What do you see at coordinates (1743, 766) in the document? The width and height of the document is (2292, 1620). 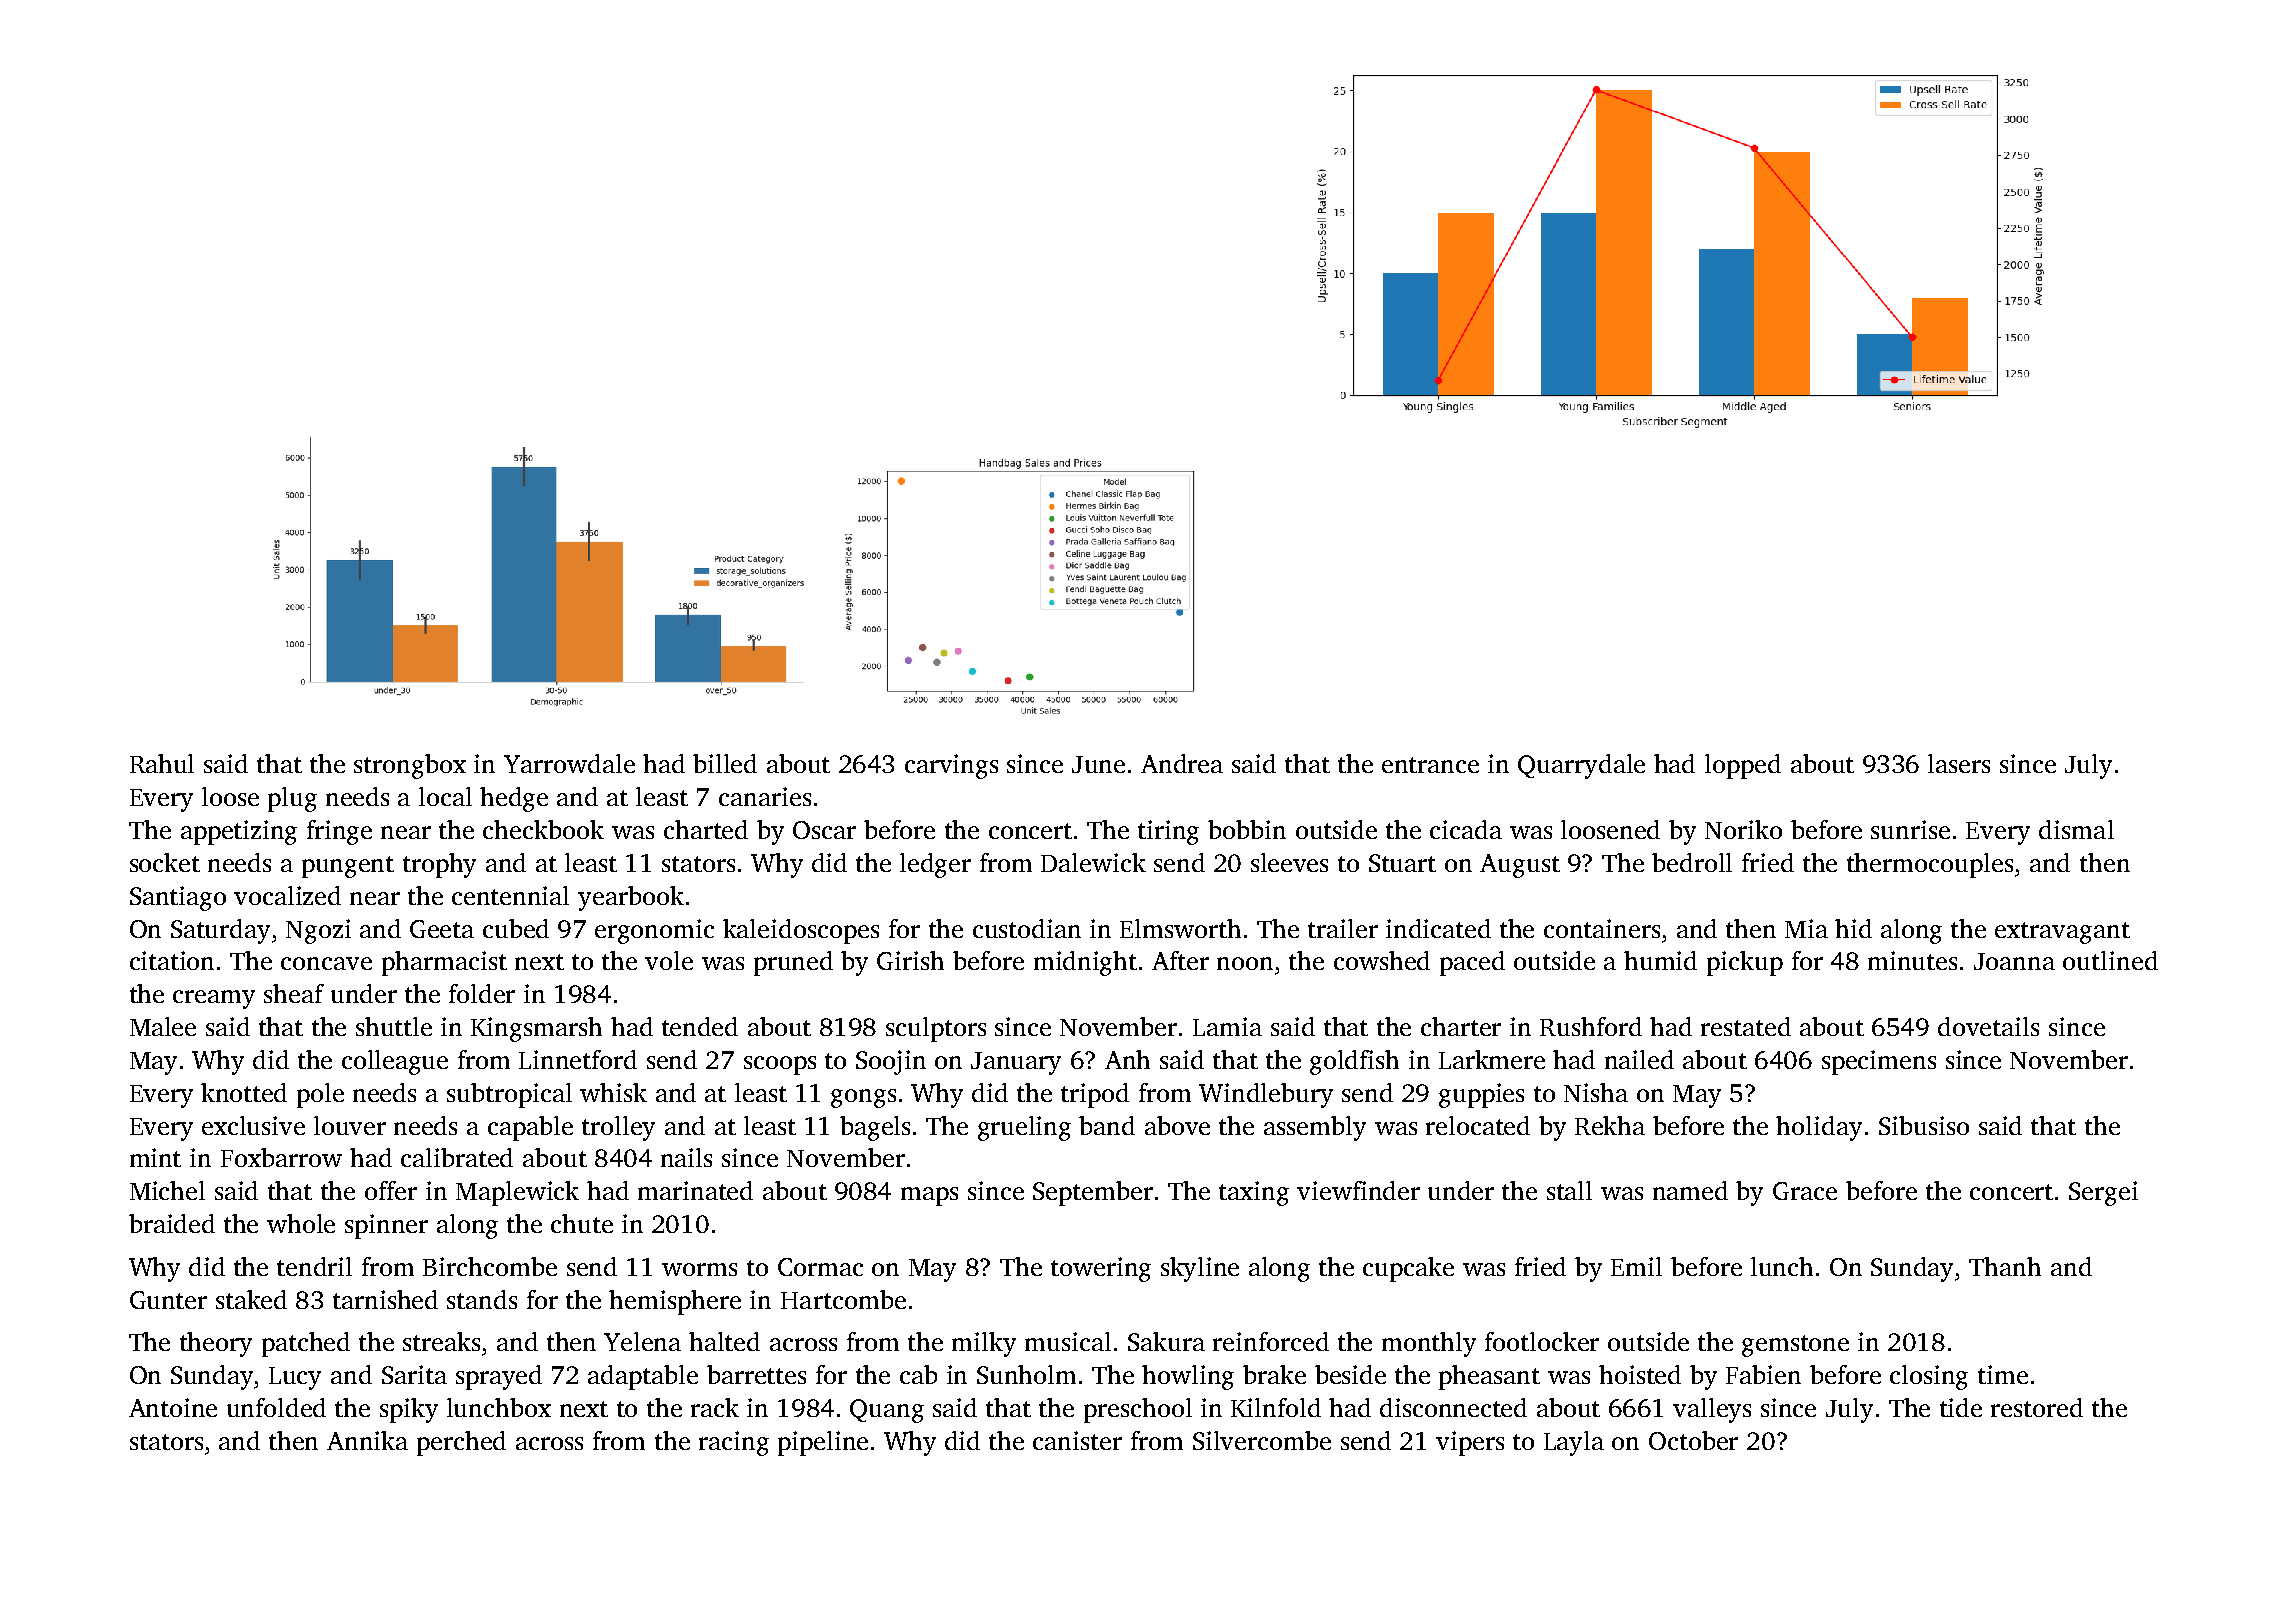 I see `lopped` at bounding box center [1743, 766].
